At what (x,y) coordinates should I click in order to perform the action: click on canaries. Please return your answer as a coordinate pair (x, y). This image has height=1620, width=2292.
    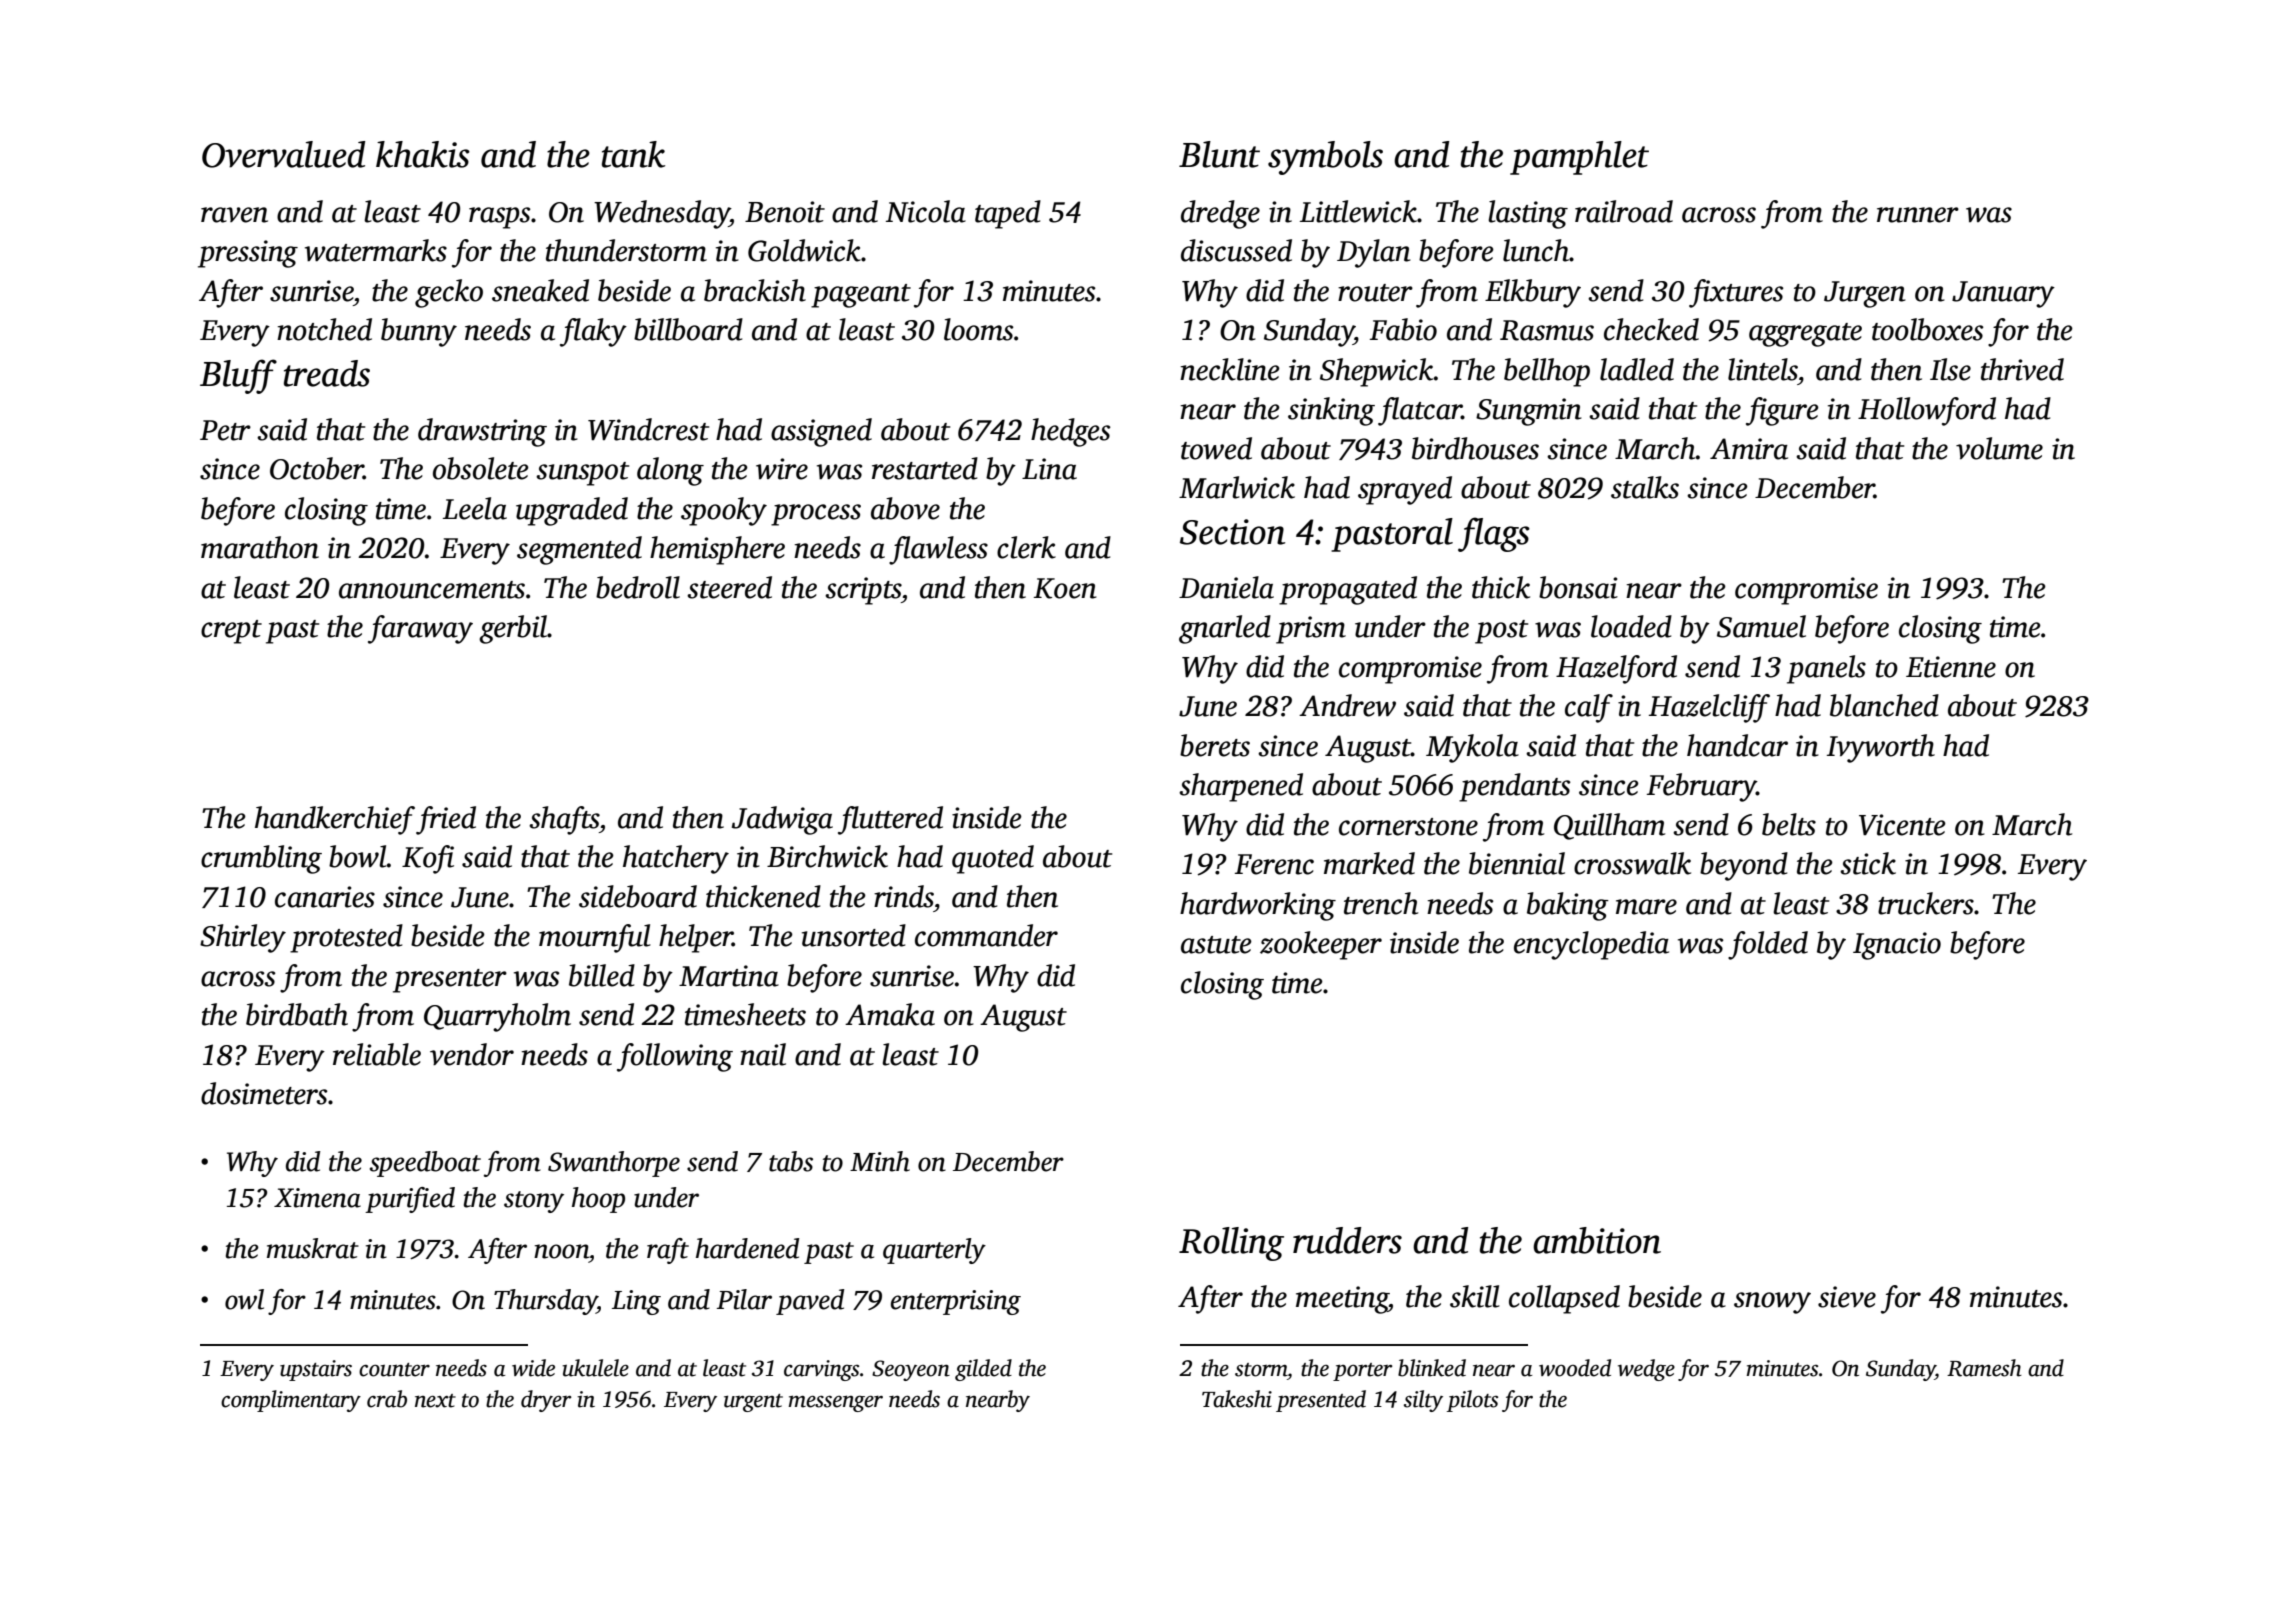
    Looking at the image, I should click on (325, 897).
